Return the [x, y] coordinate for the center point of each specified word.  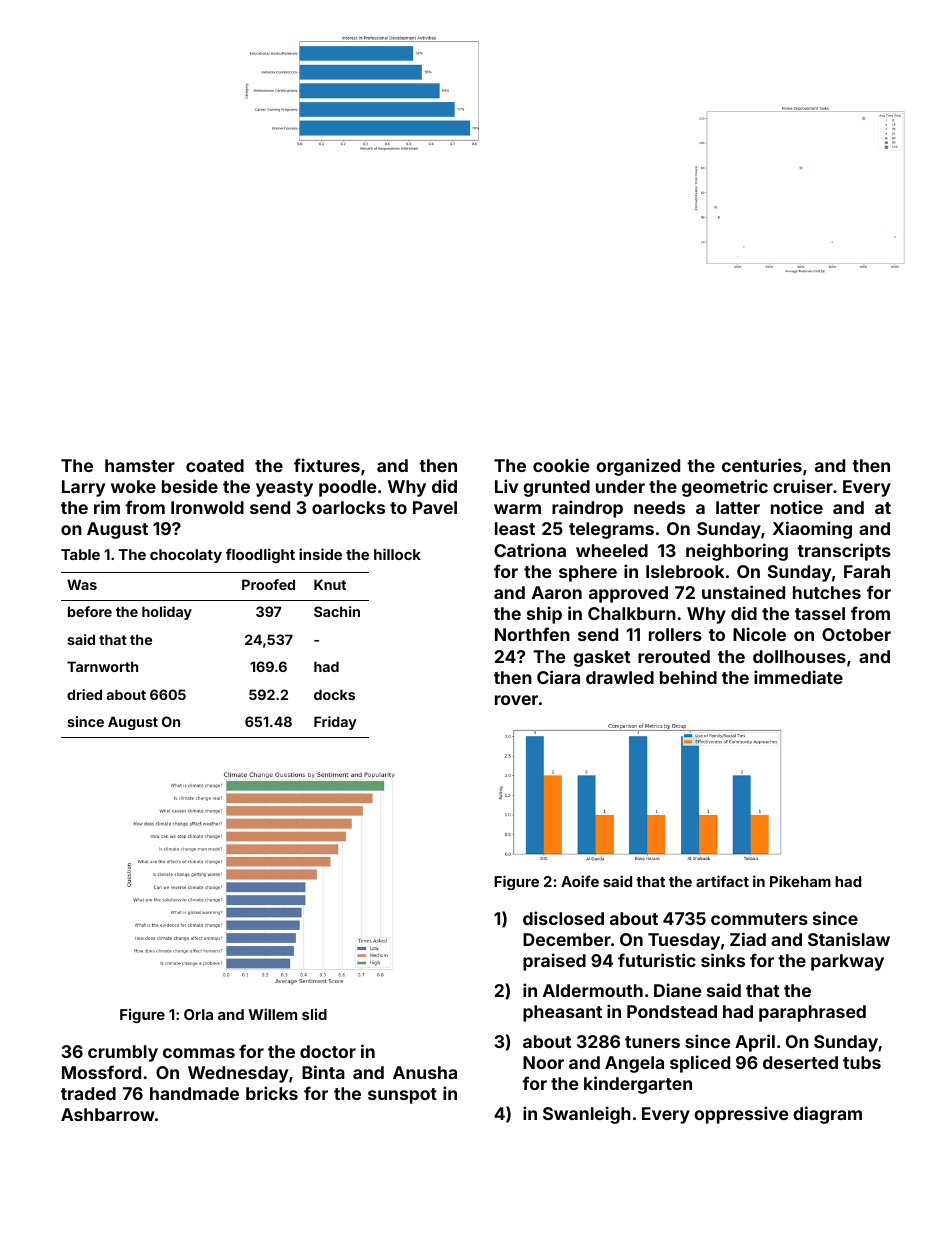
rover [516, 700]
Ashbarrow [108, 1114]
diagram [827, 1115]
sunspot [402, 1096]
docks [334, 694]
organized [638, 467]
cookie [561, 465]
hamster [140, 465]
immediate [798, 677]
